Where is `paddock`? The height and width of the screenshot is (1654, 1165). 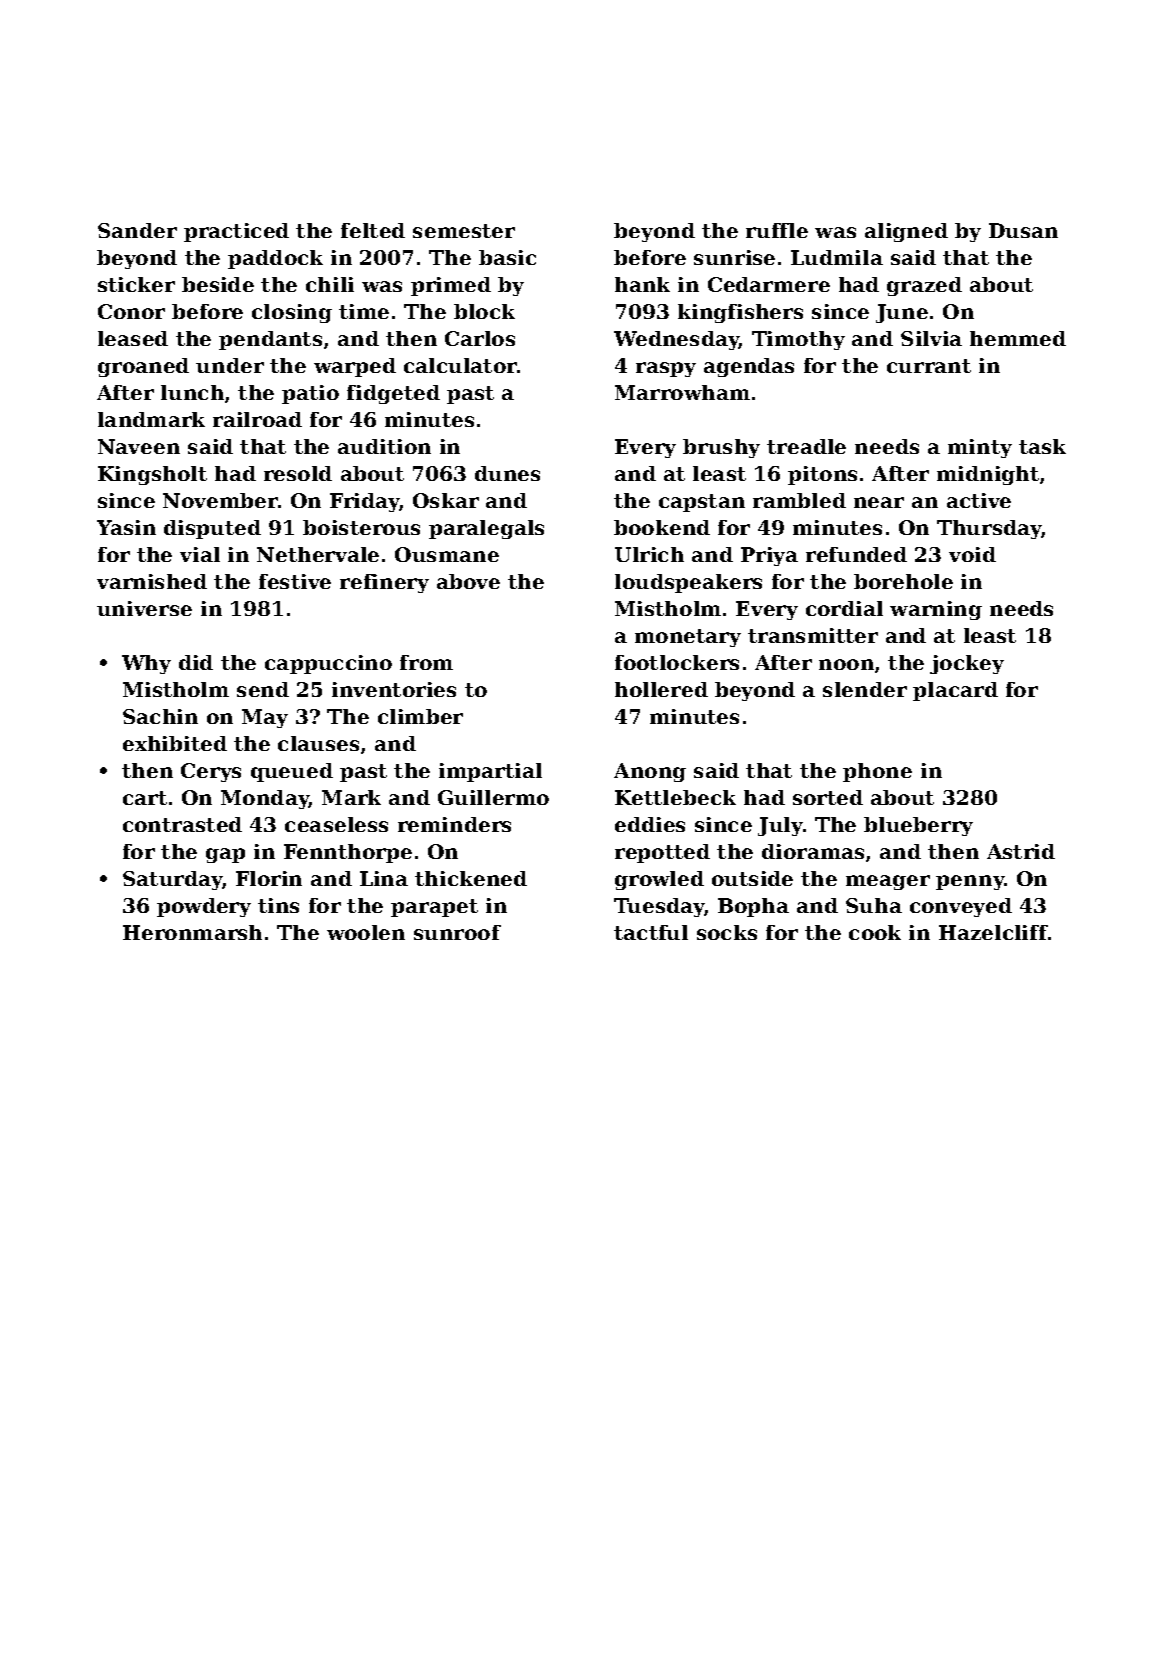 paddock is located at coordinates (275, 259).
